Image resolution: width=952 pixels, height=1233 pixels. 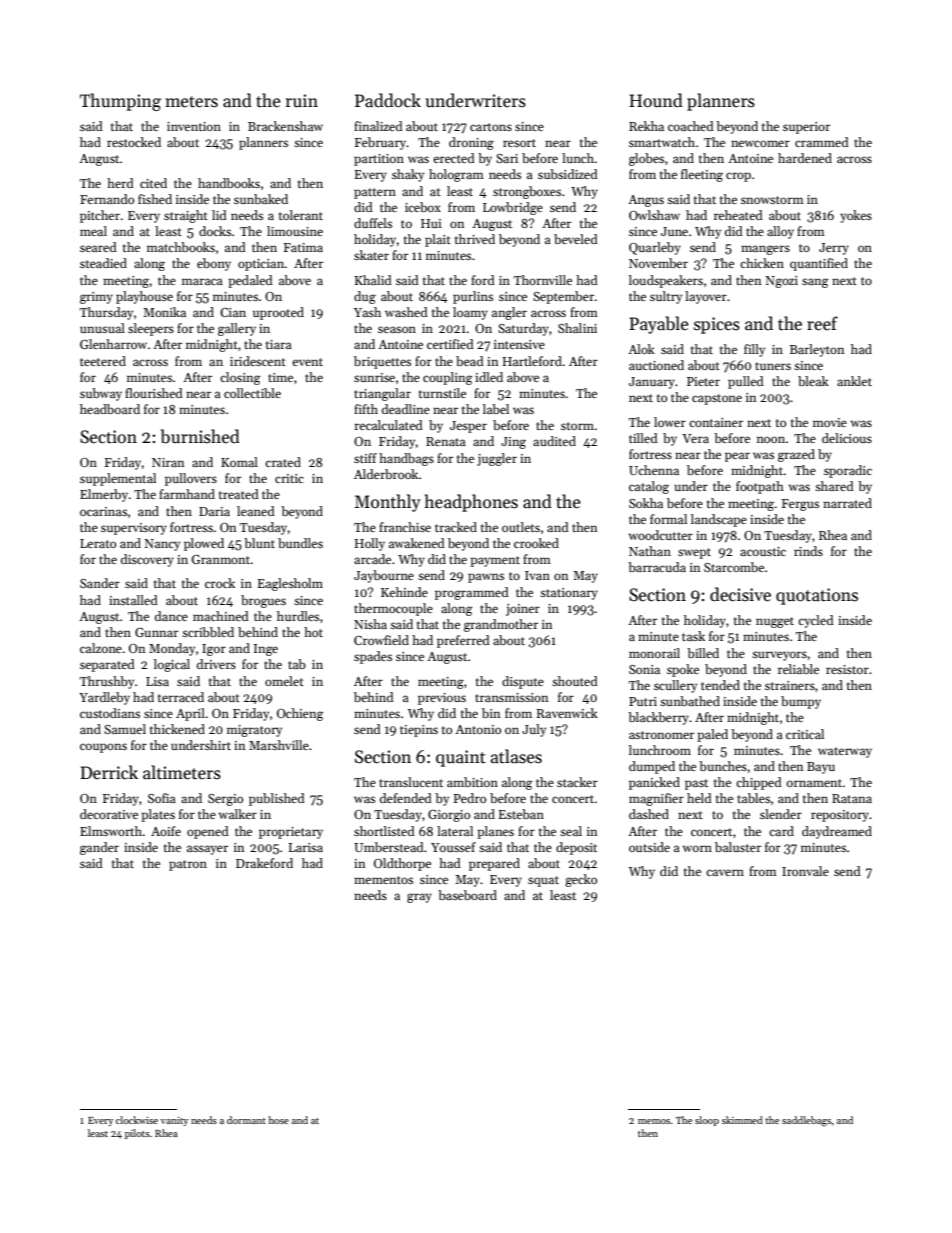 I want to click on cartons, so click(x=491, y=127).
